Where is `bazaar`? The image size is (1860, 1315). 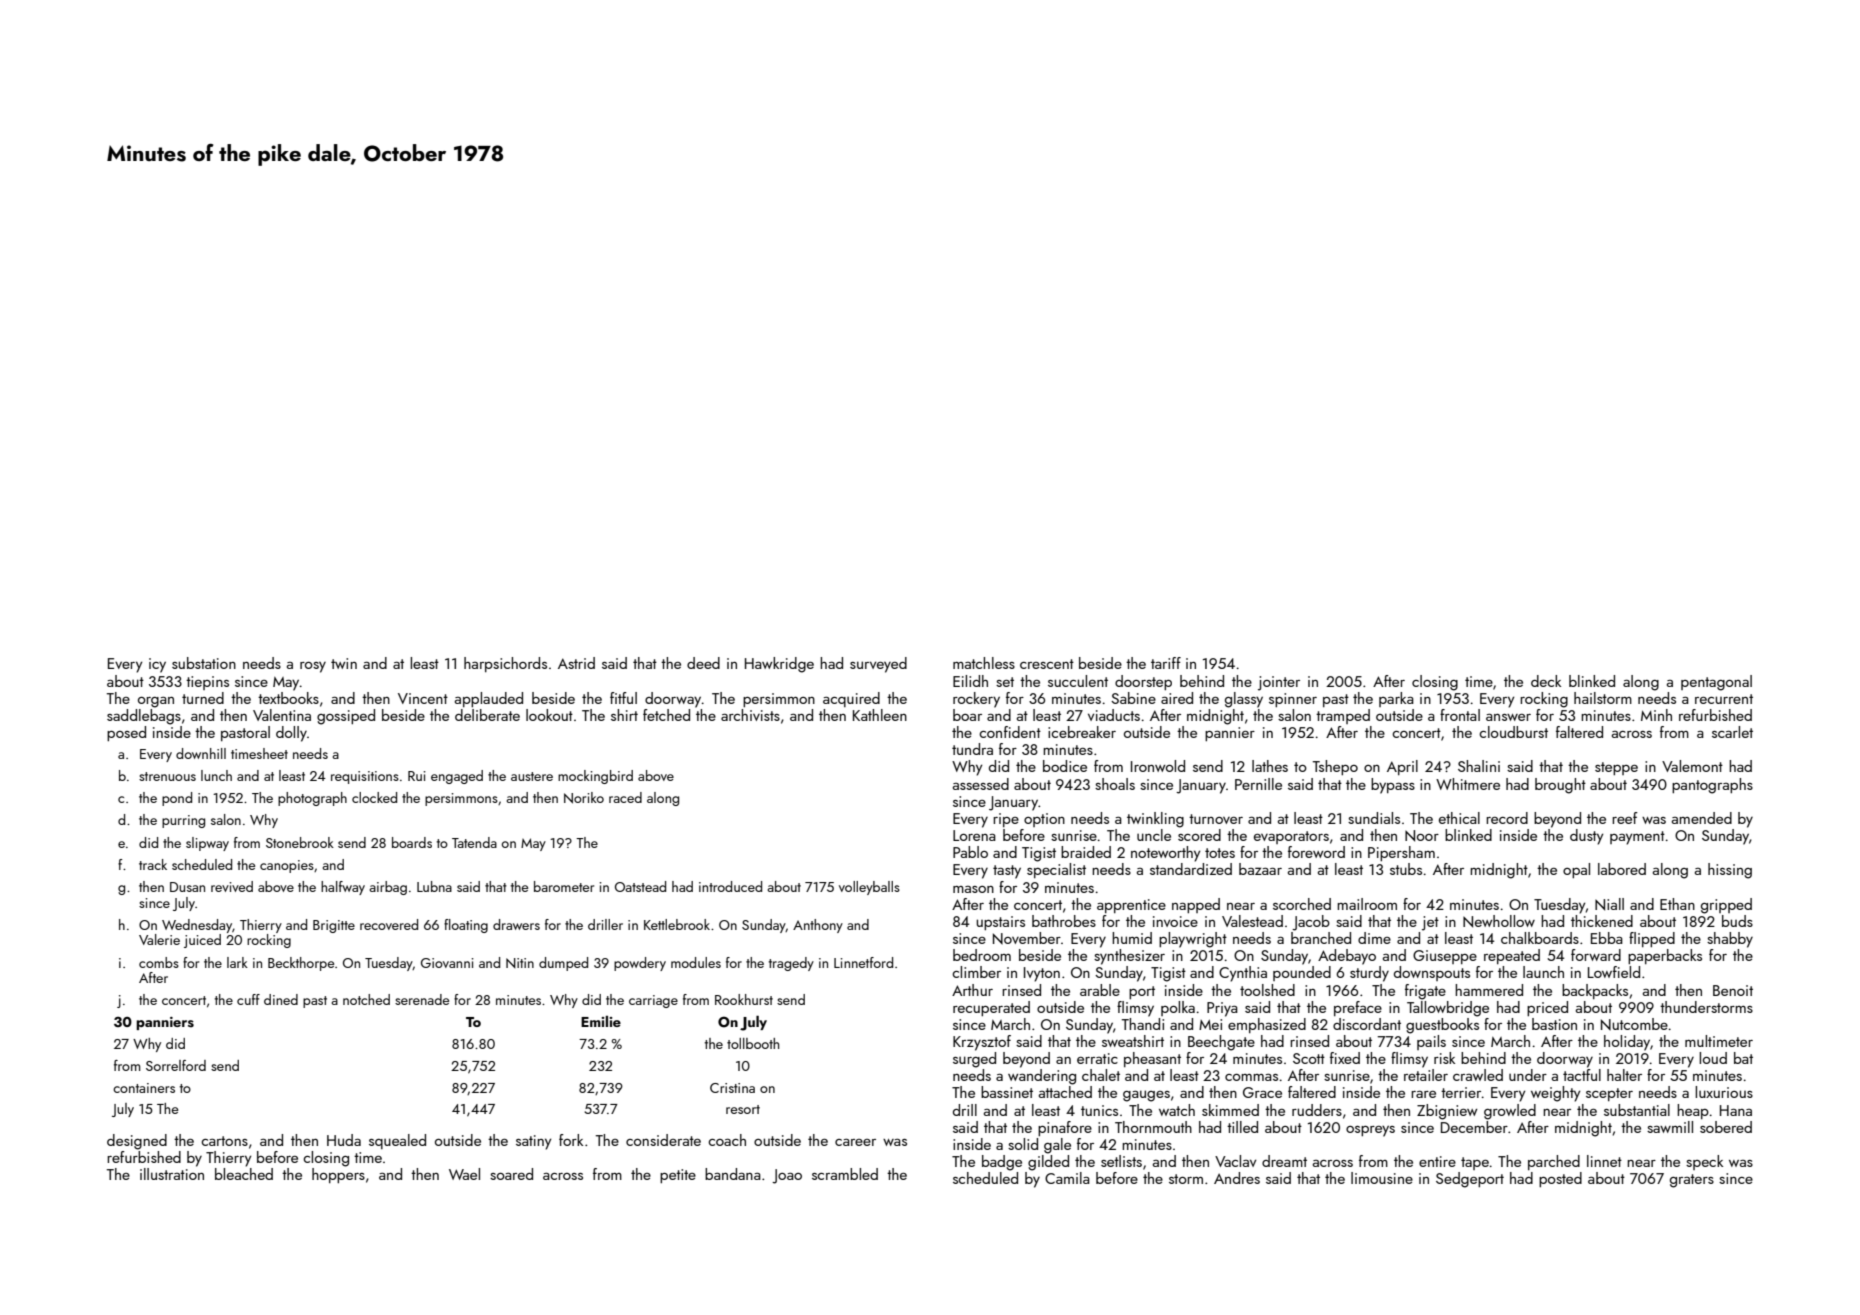
bazaar is located at coordinates (1260, 869).
